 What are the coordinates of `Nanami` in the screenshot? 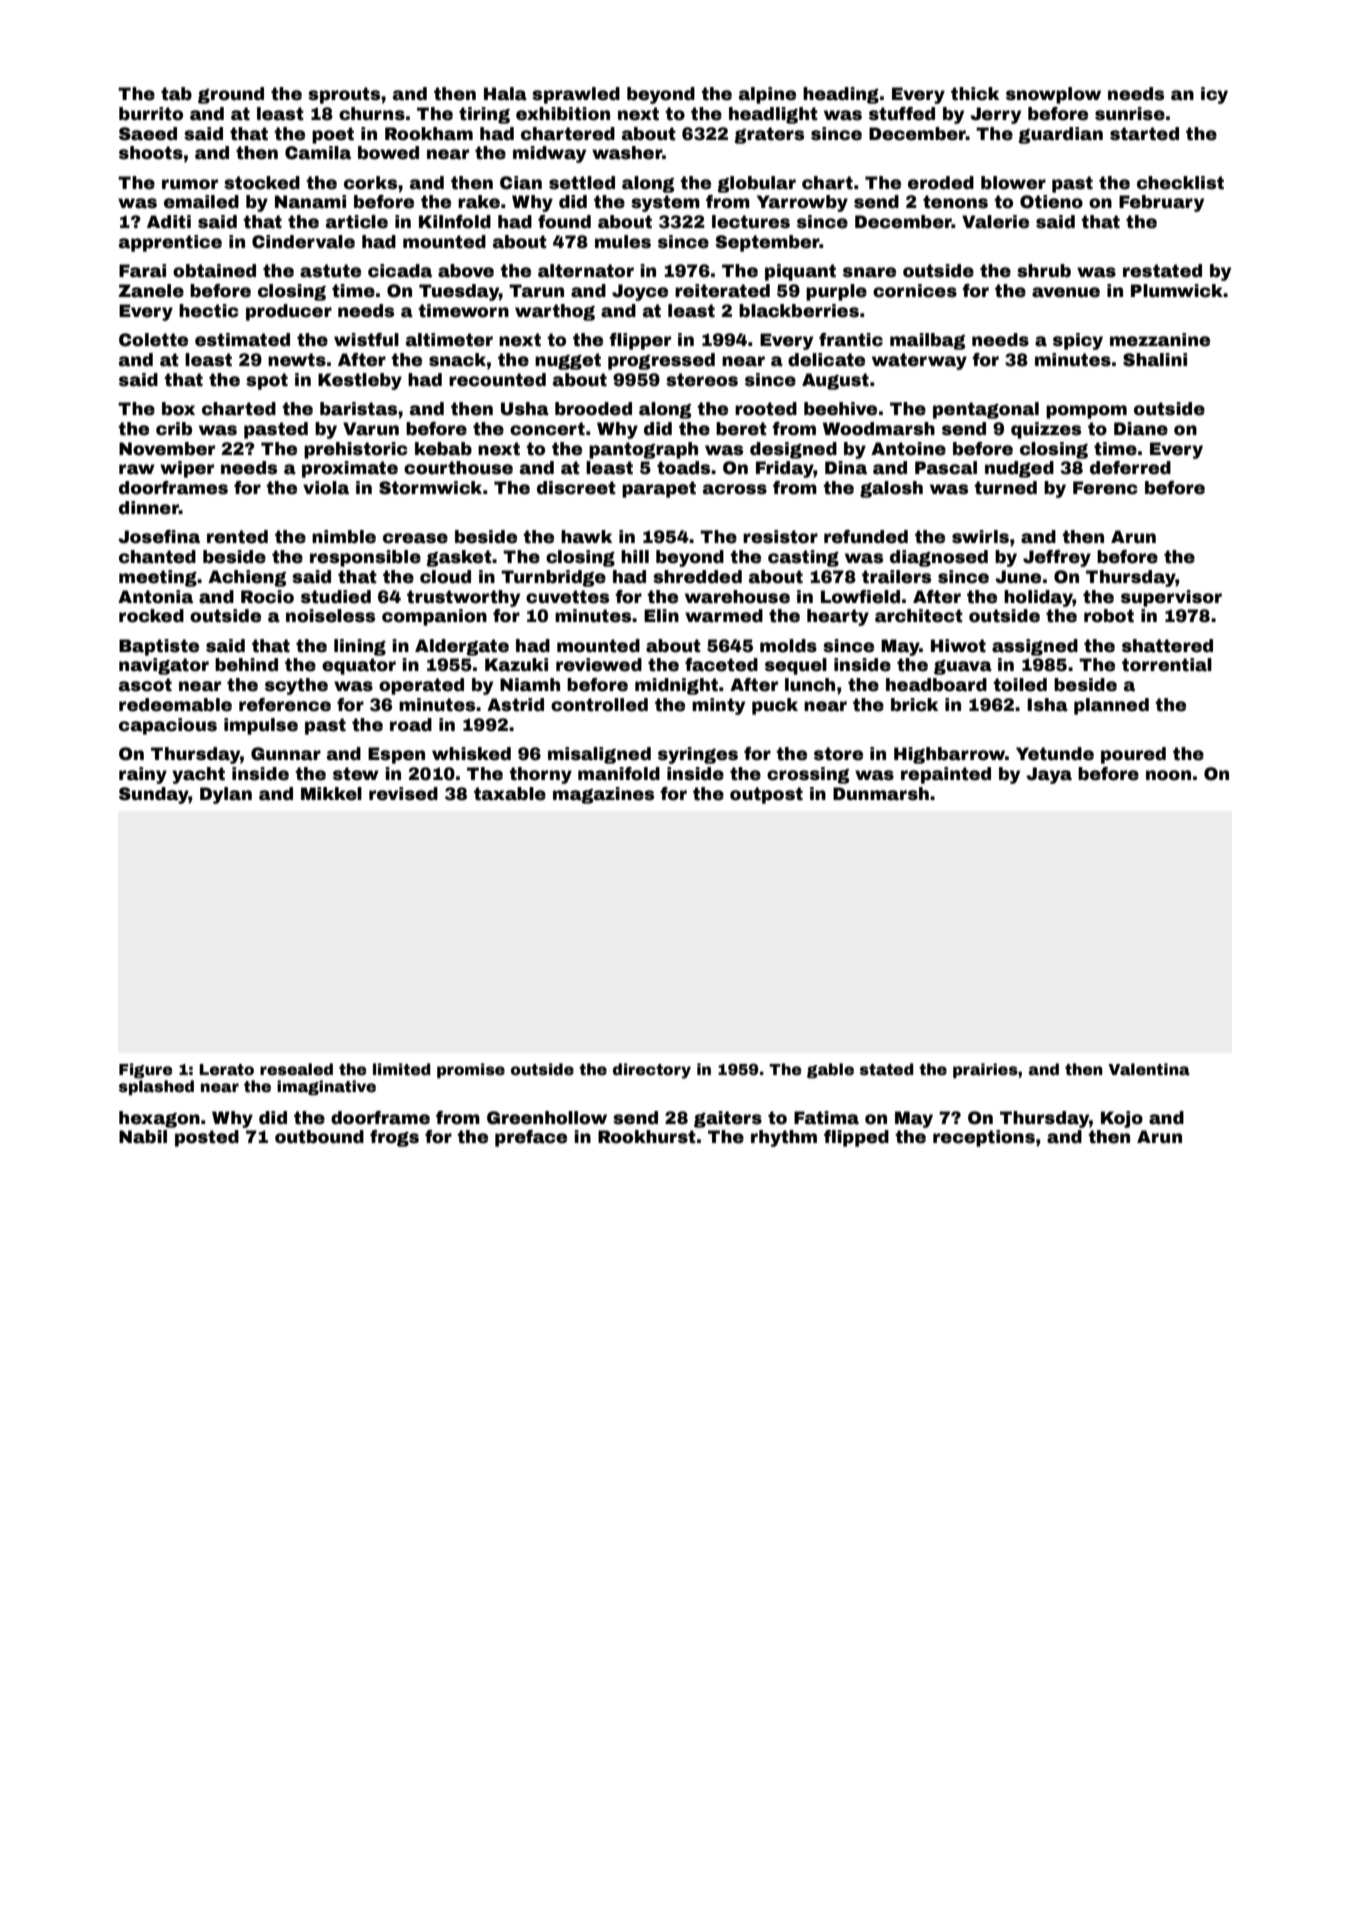 It's located at (310, 202).
